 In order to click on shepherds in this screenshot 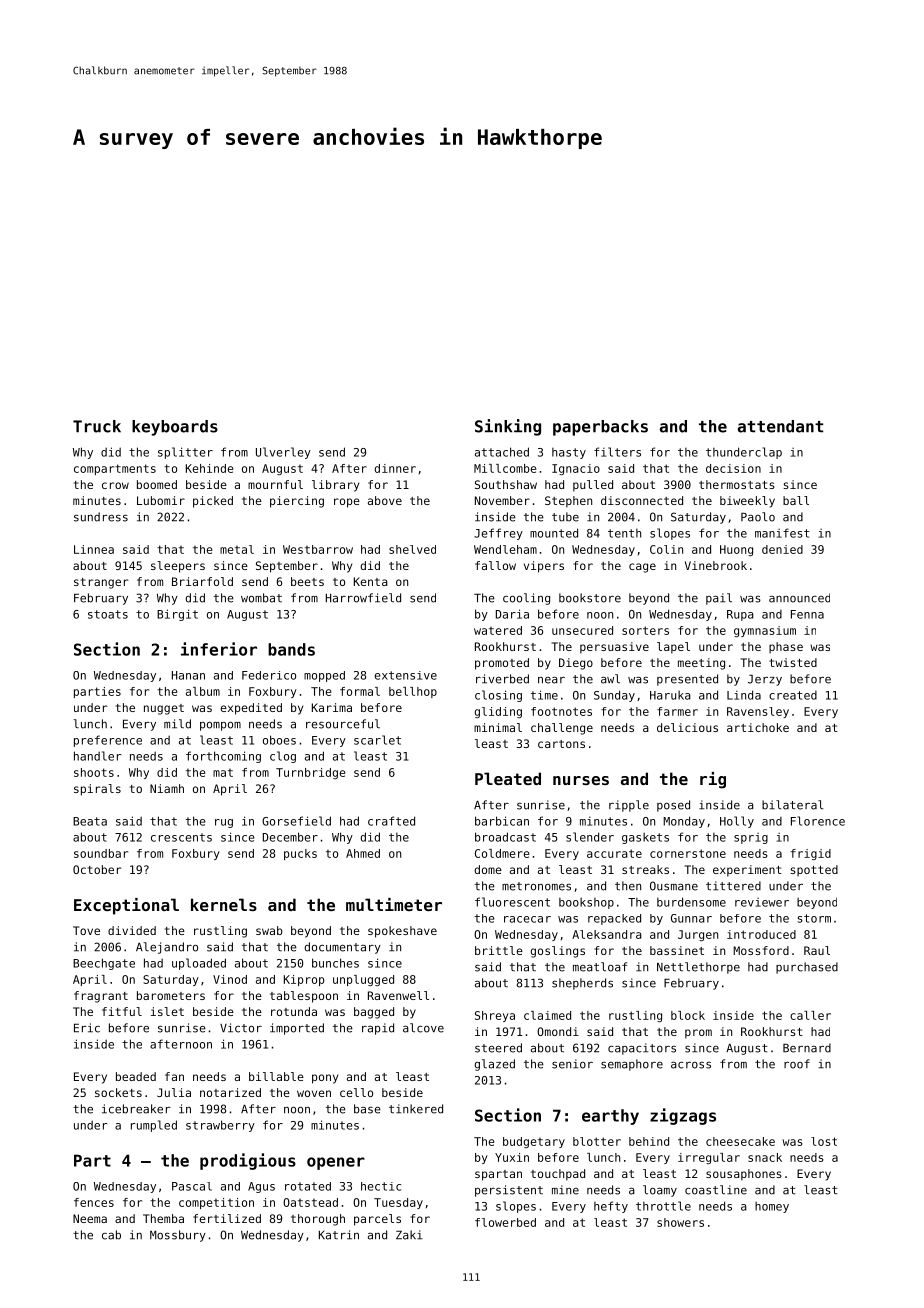, I will do `click(582, 984)`.
